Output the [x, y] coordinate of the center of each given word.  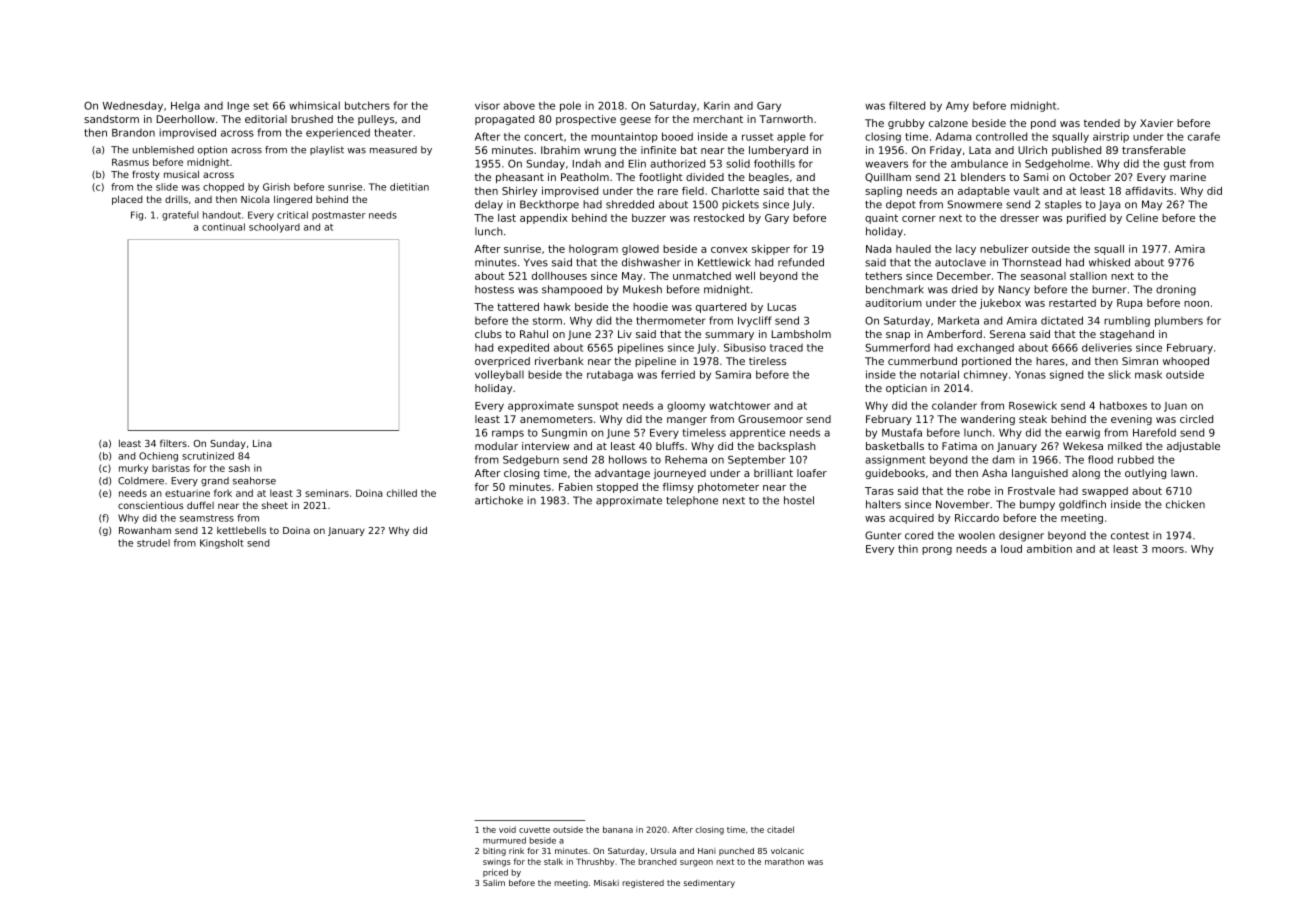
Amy [957, 107]
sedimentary [709, 884]
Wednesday [133, 106]
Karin [717, 105]
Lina [262, 443]
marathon [784, 861]
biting [494, 852]
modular [496, 446]
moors [1168, 550]
